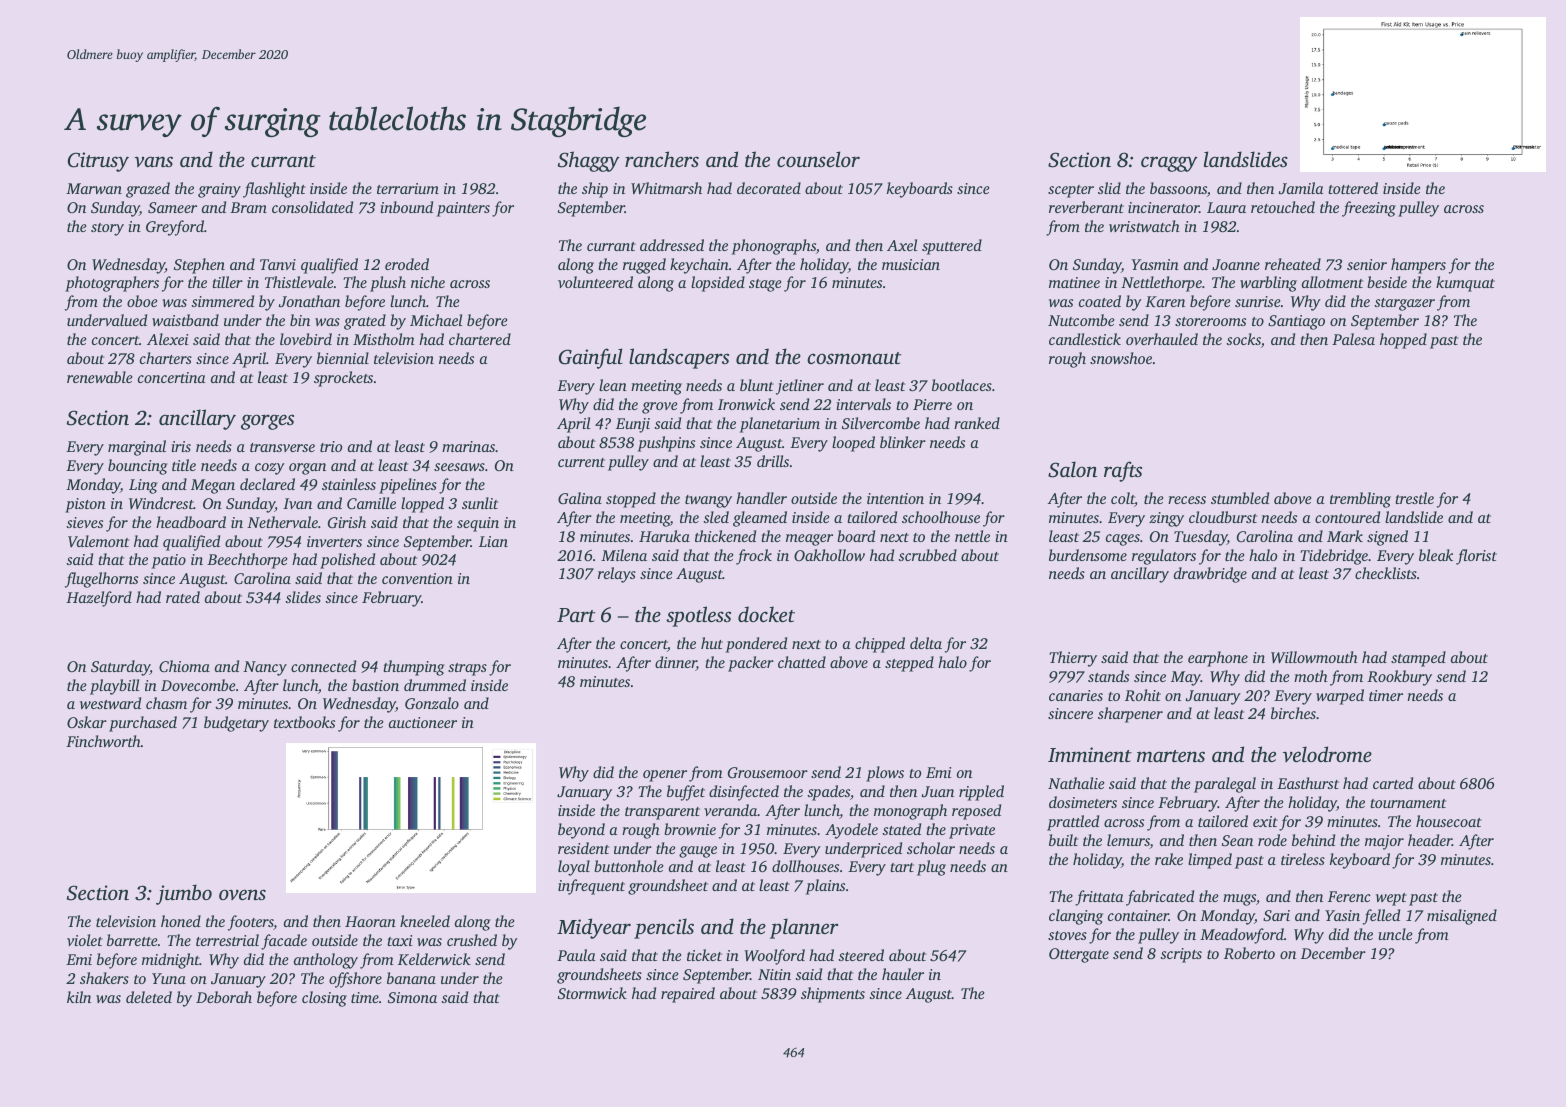 The image size is (1566, 1107). What do you see at coordinates (1144, 226) in the page?
I see `wristwatch` at bounding box center [1144, 226].
